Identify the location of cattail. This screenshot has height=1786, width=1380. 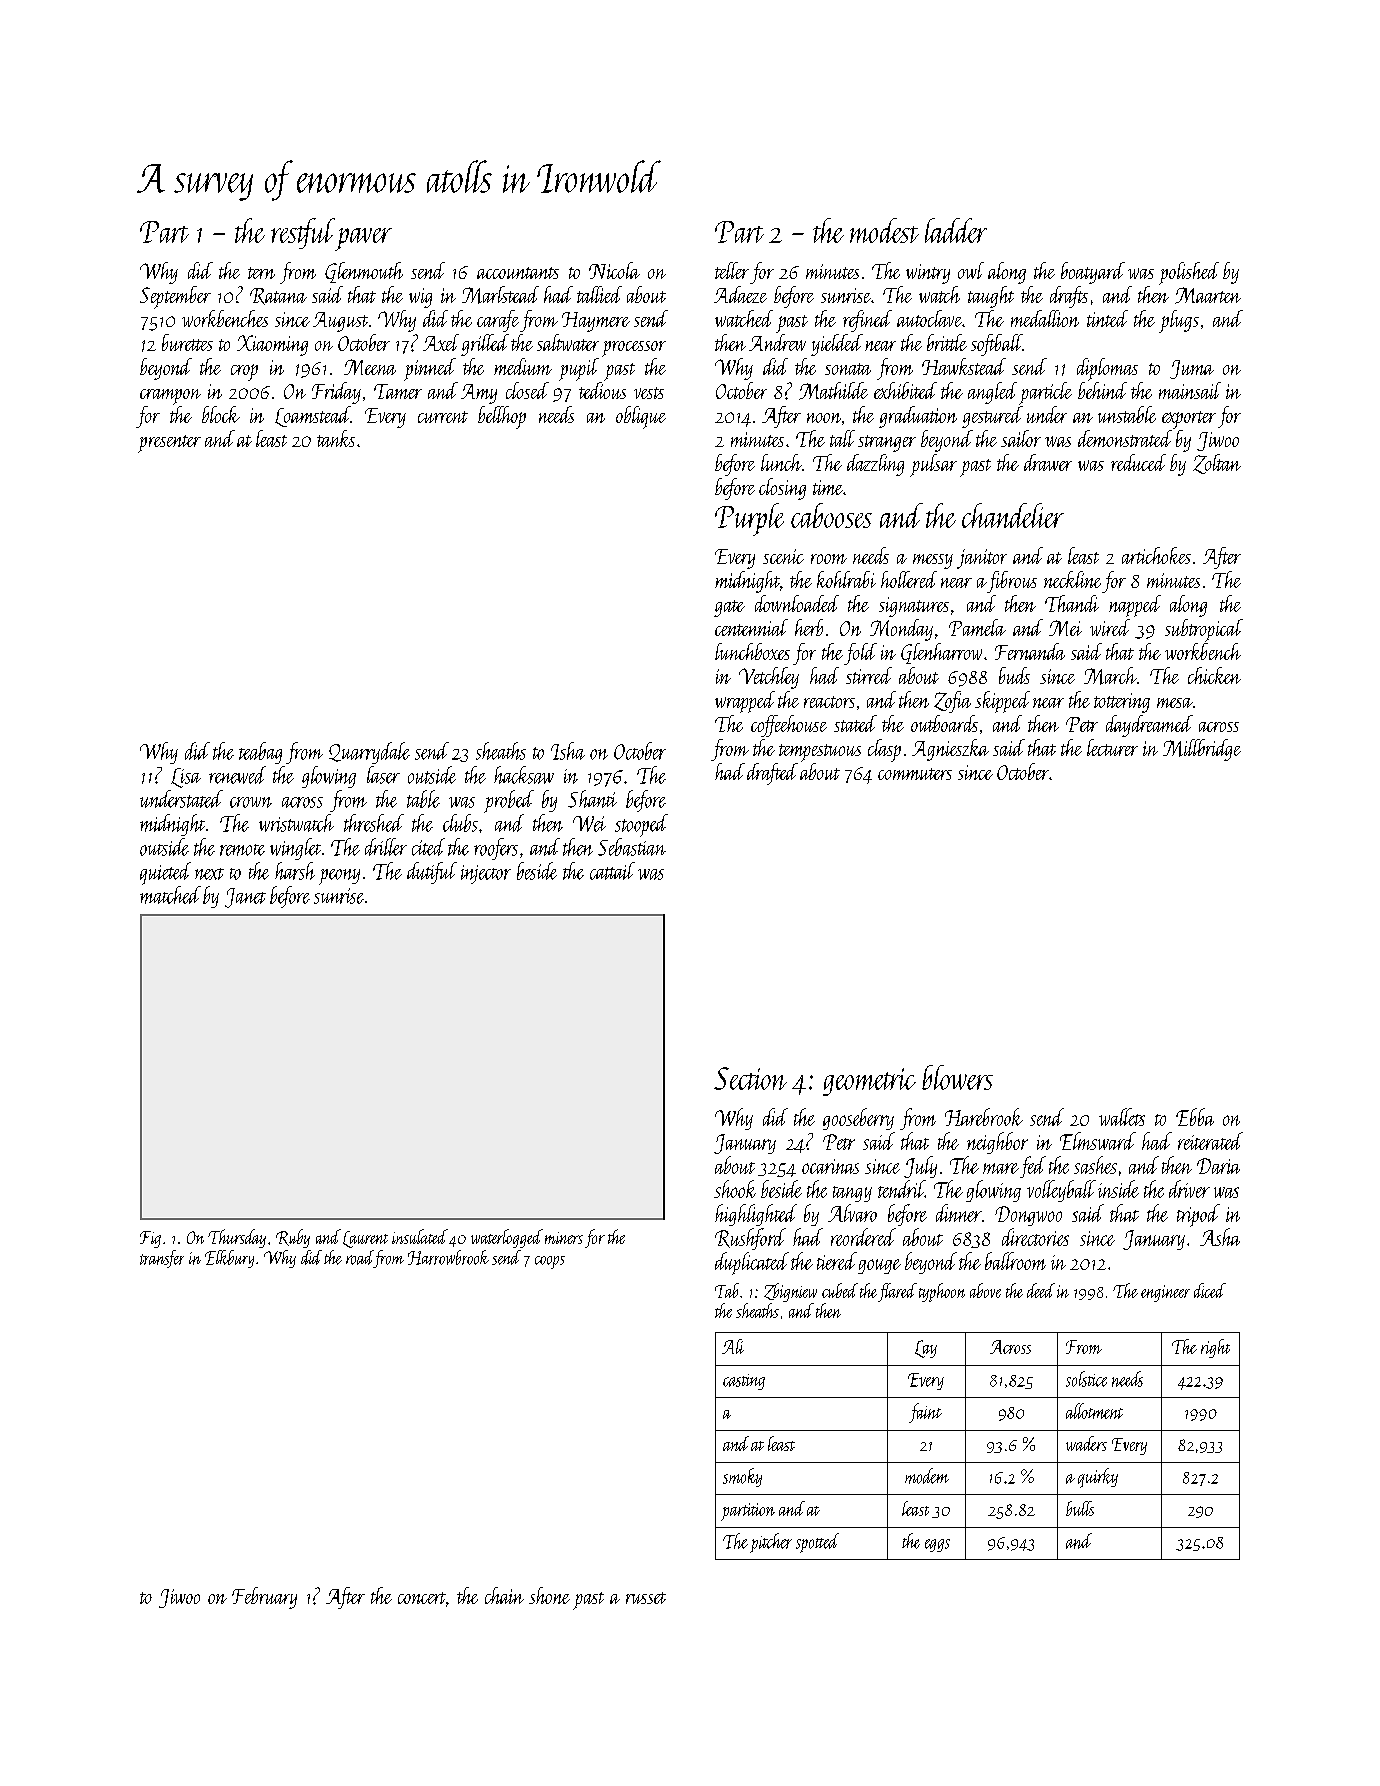
(612, 871).
